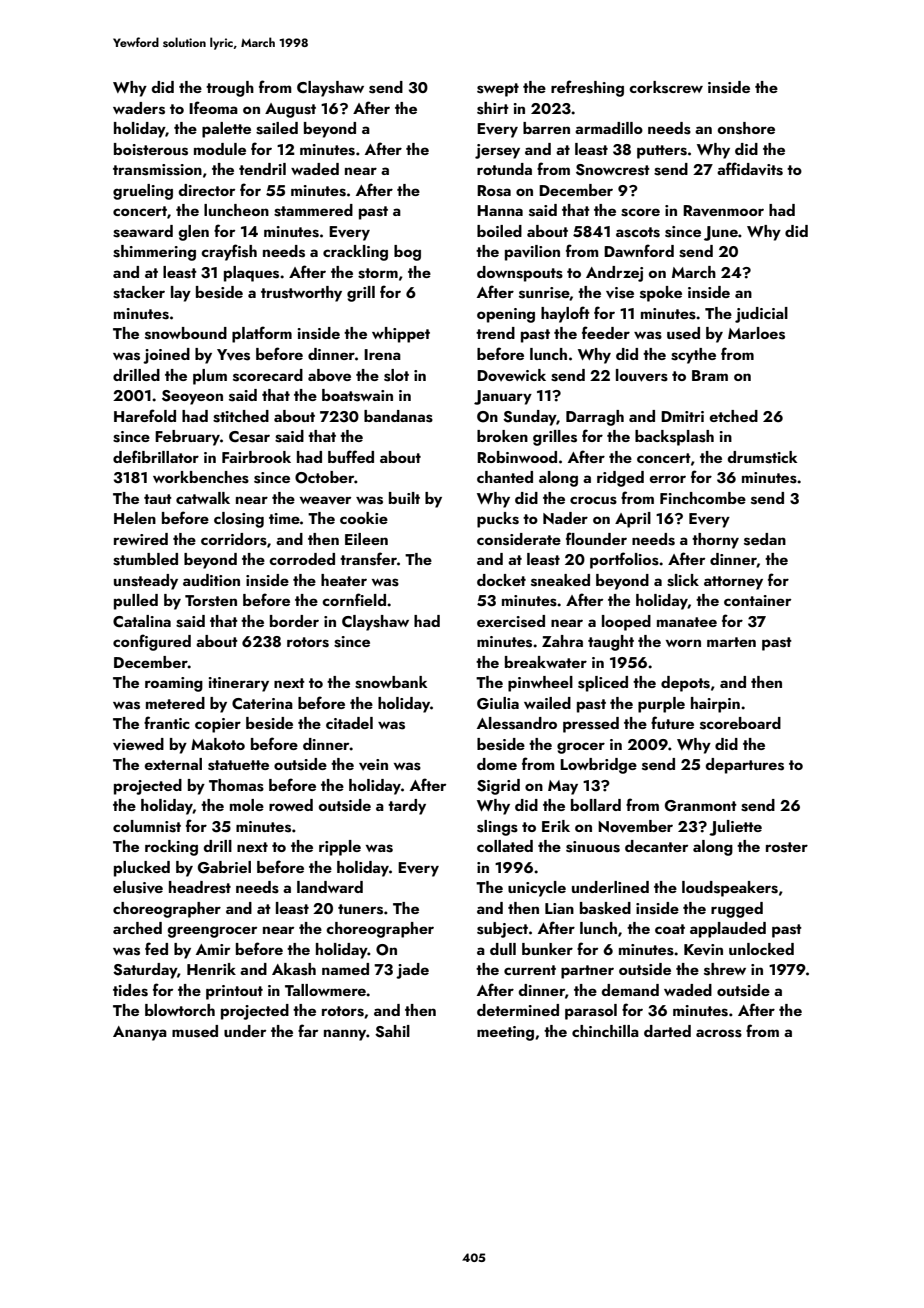 Image resolution: width=924 pixels, height=1308 pixels. I want to click on August, so click(290, 110).
